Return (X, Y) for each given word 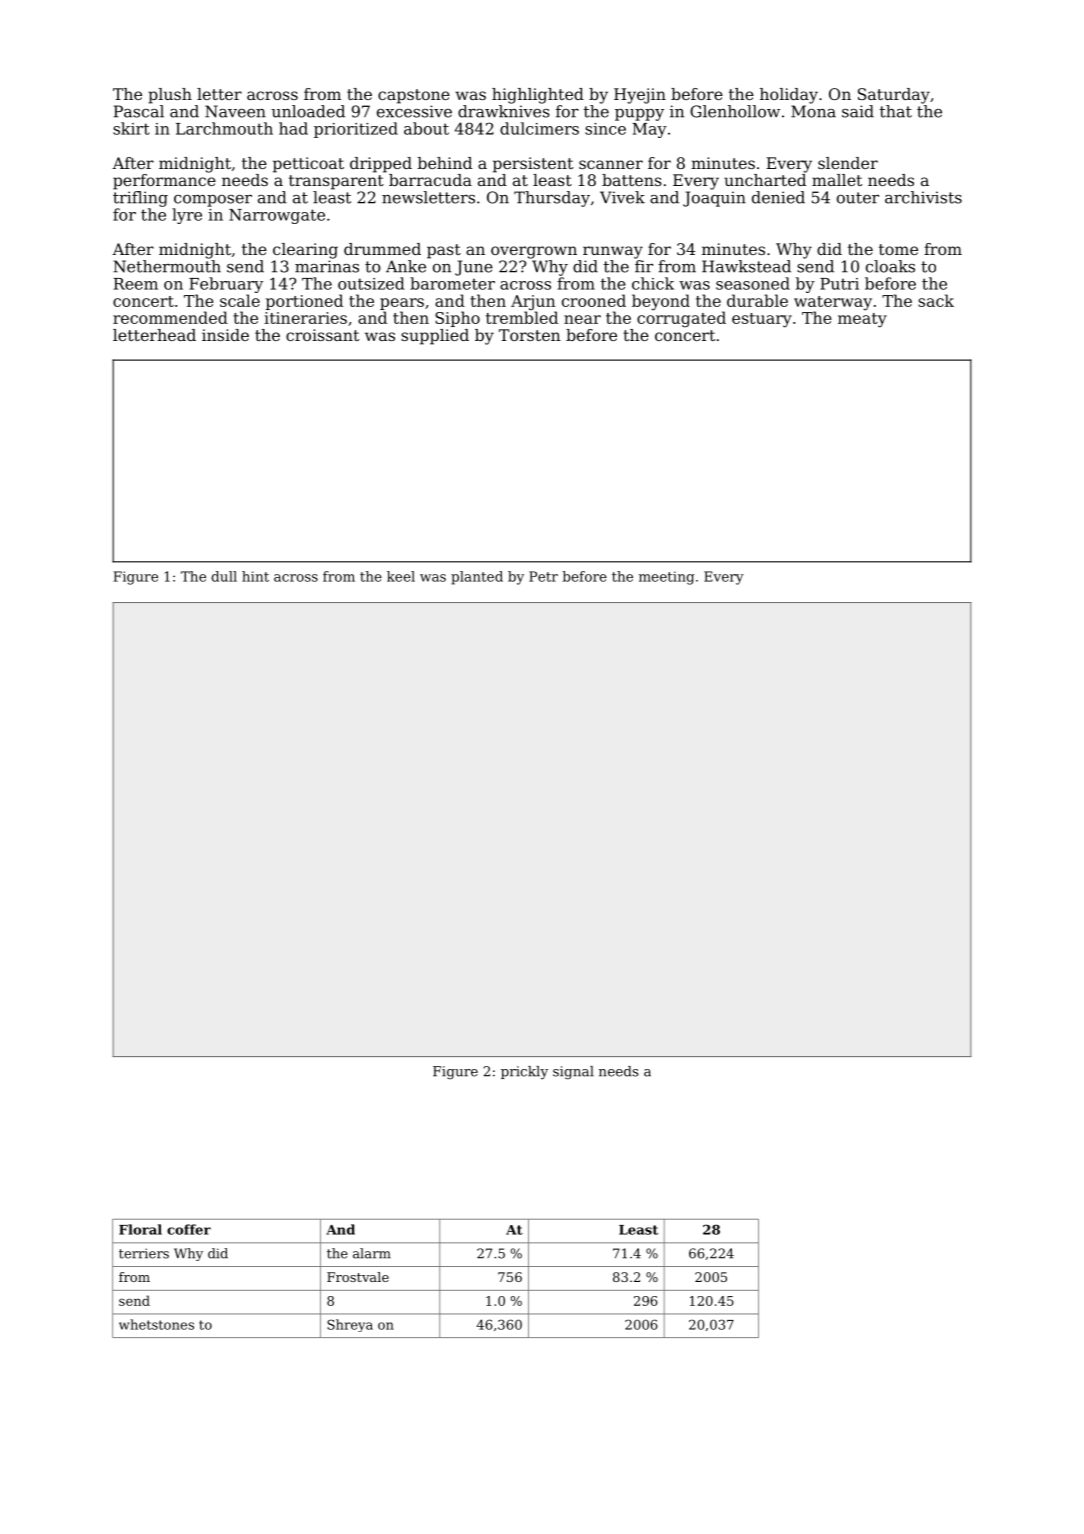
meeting (666, 578)
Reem (135, 284)
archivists (923, 197)
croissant (322, 335)
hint (255, 576)
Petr (543, 576)
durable (757, 300)
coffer (189, 1229)
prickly (524, 1073)
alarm (372, 1253)
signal (573, 1073)
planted (477, 578)
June (474, 268)
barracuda (430, 180)
